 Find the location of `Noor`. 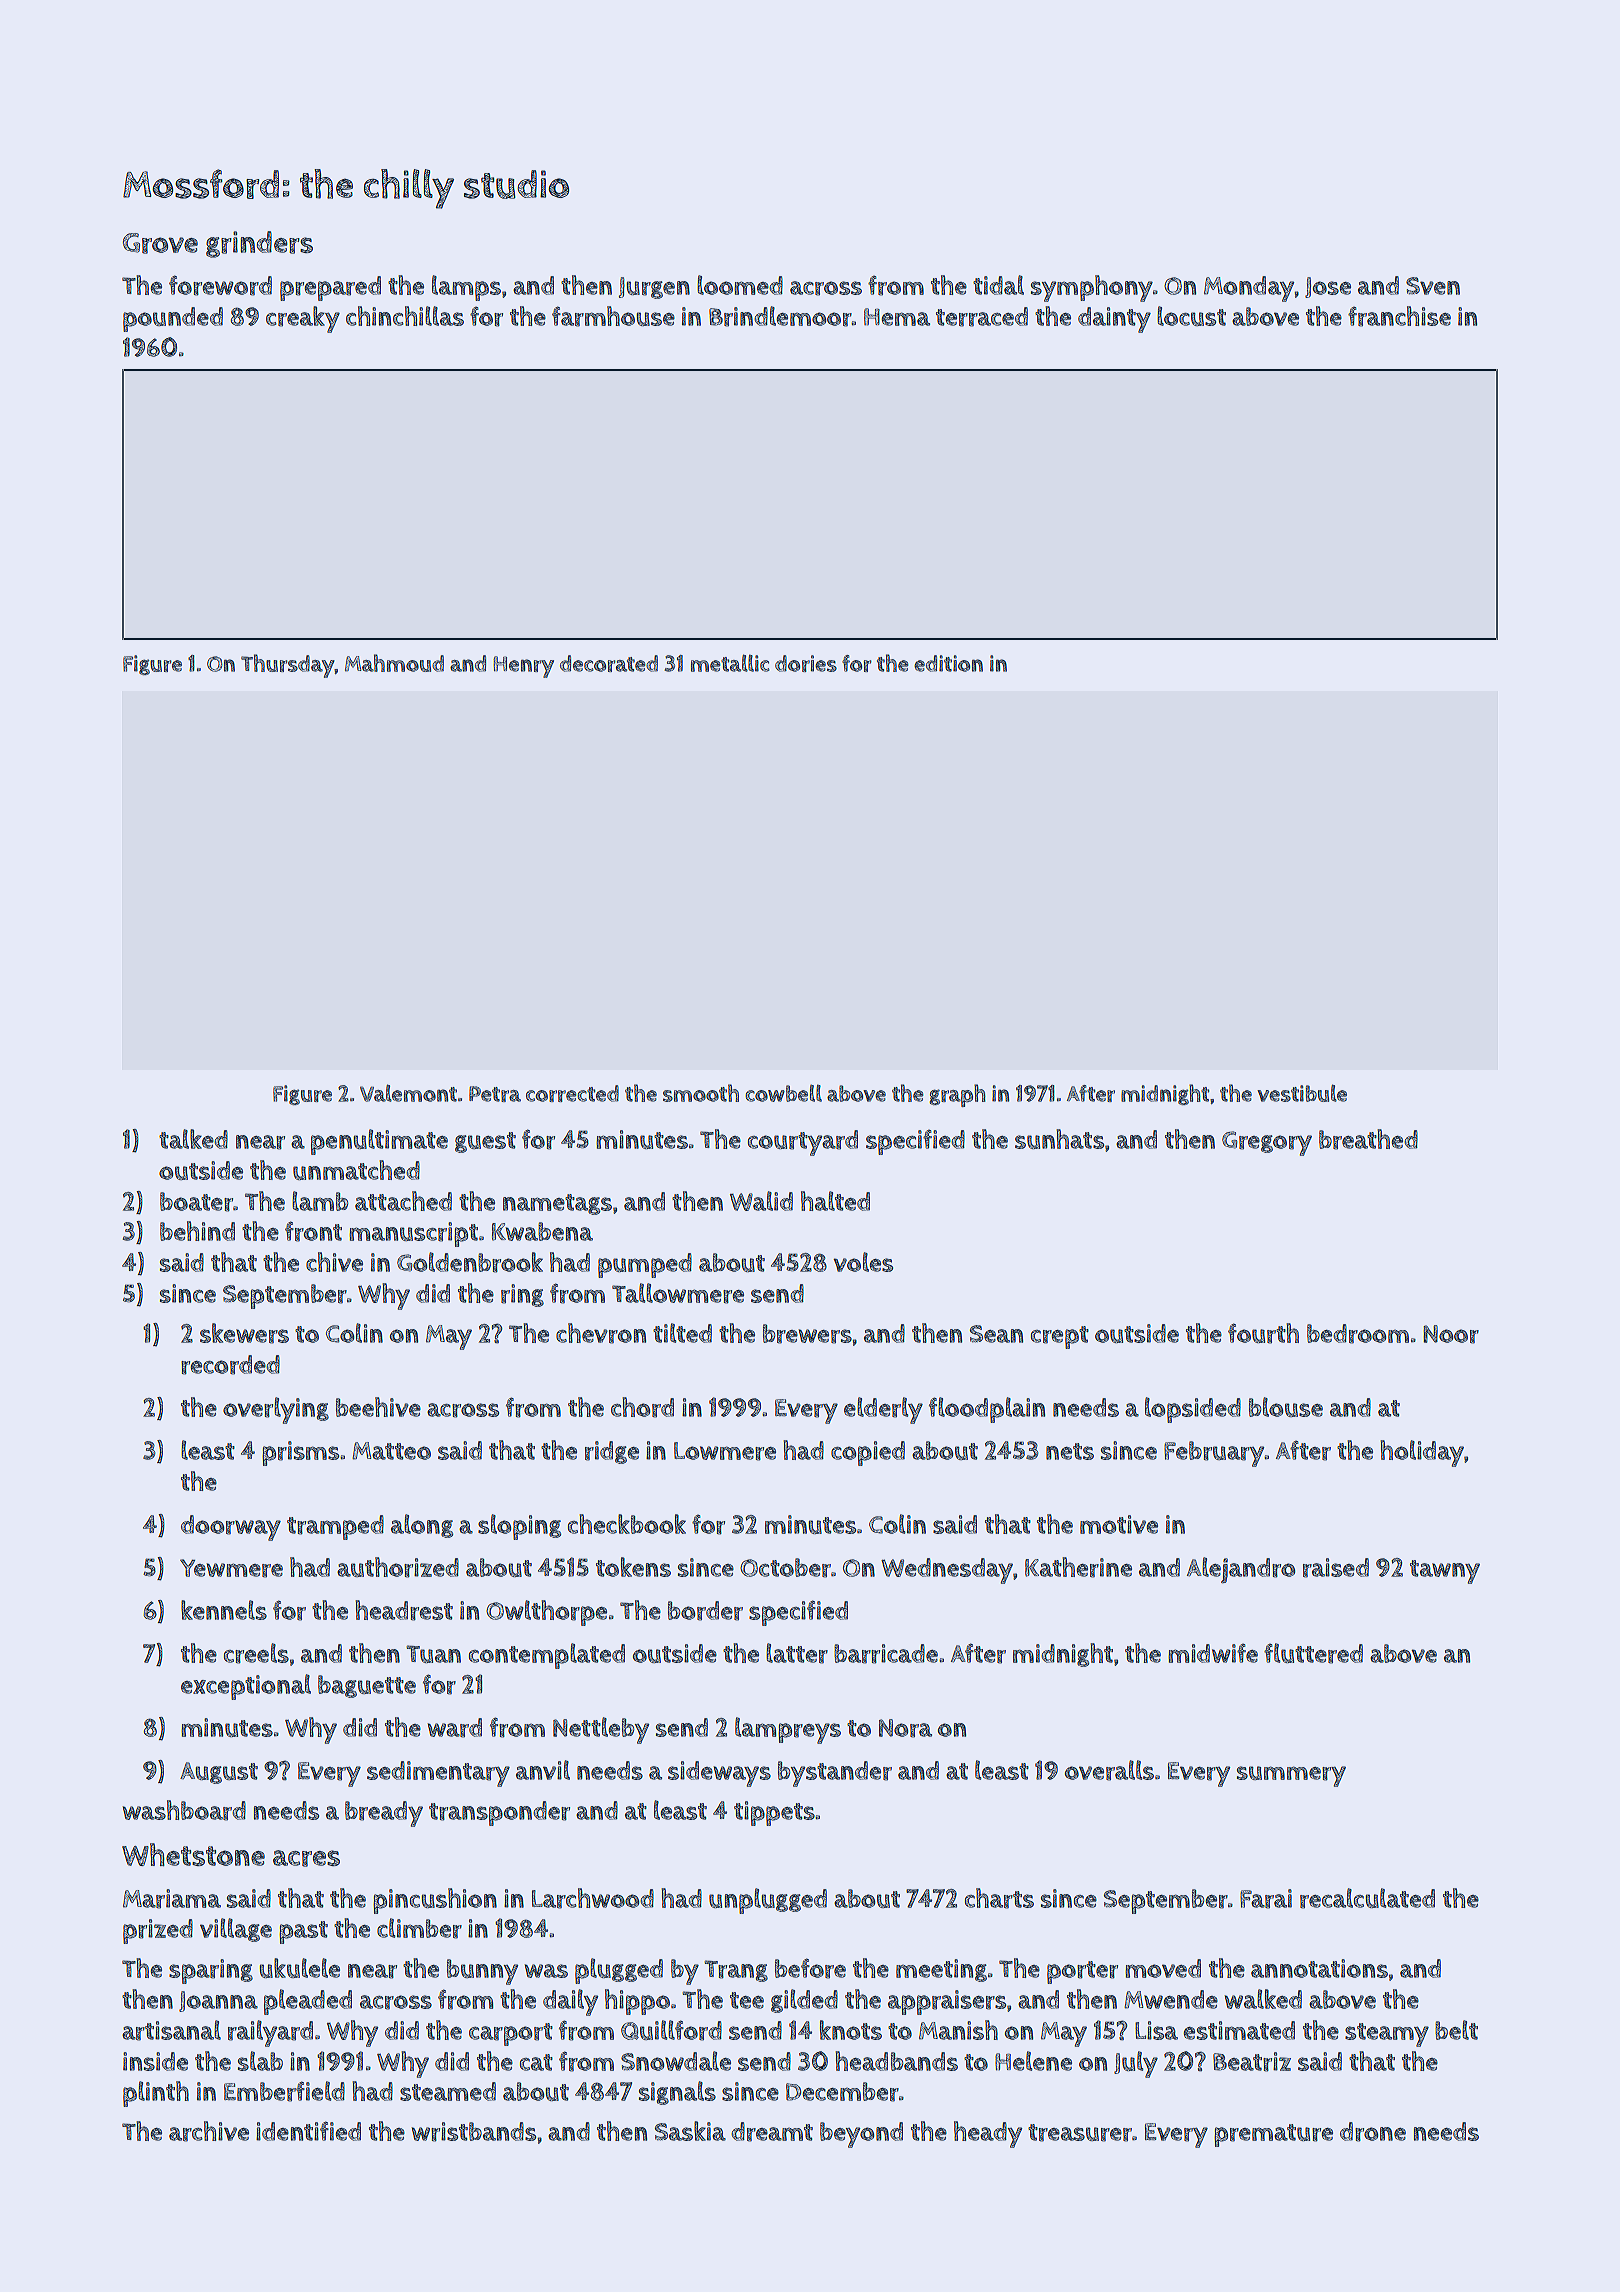

Noor is located at coordinates (1451, 1334).
